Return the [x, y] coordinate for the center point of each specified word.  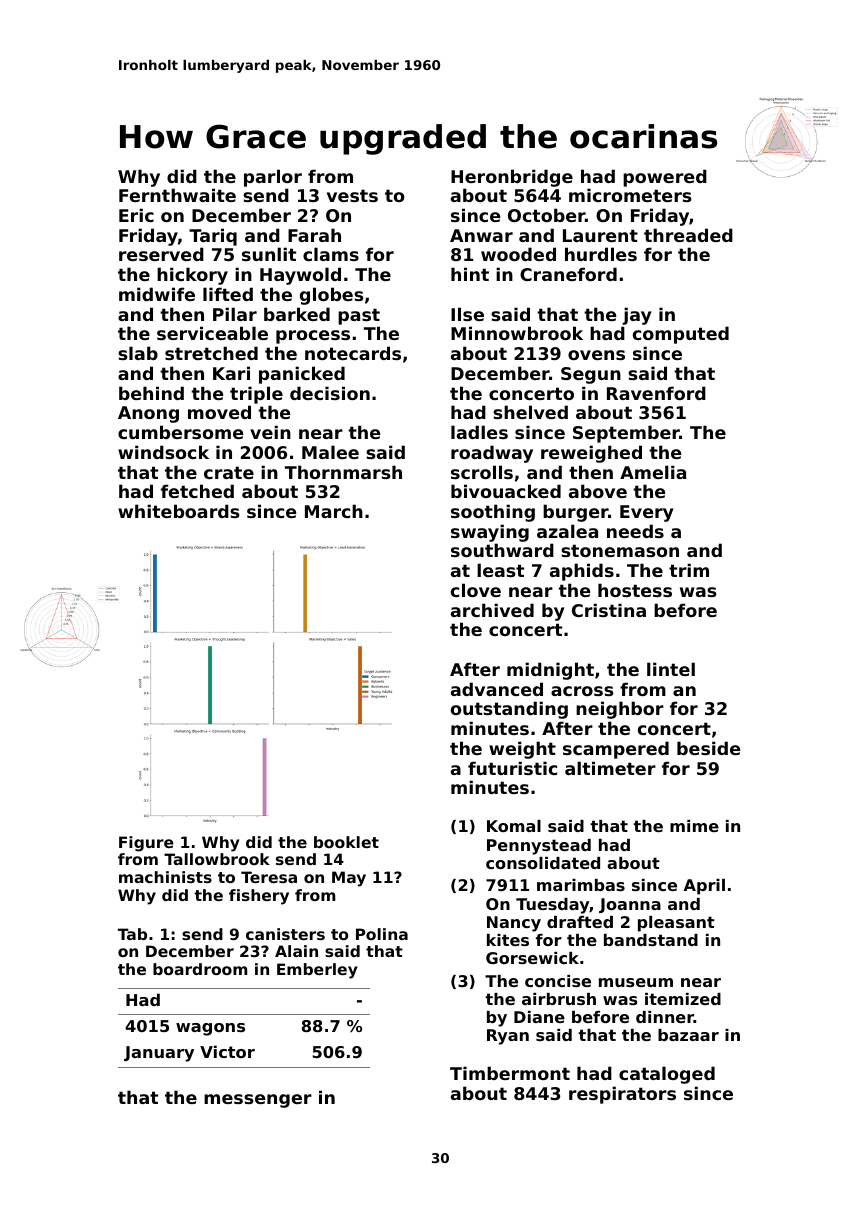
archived [492, 610]
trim [689, 570]
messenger [258, 1101]
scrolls [482, 472]
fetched [197, 491]
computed [681, 335]
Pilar [235, 314]
